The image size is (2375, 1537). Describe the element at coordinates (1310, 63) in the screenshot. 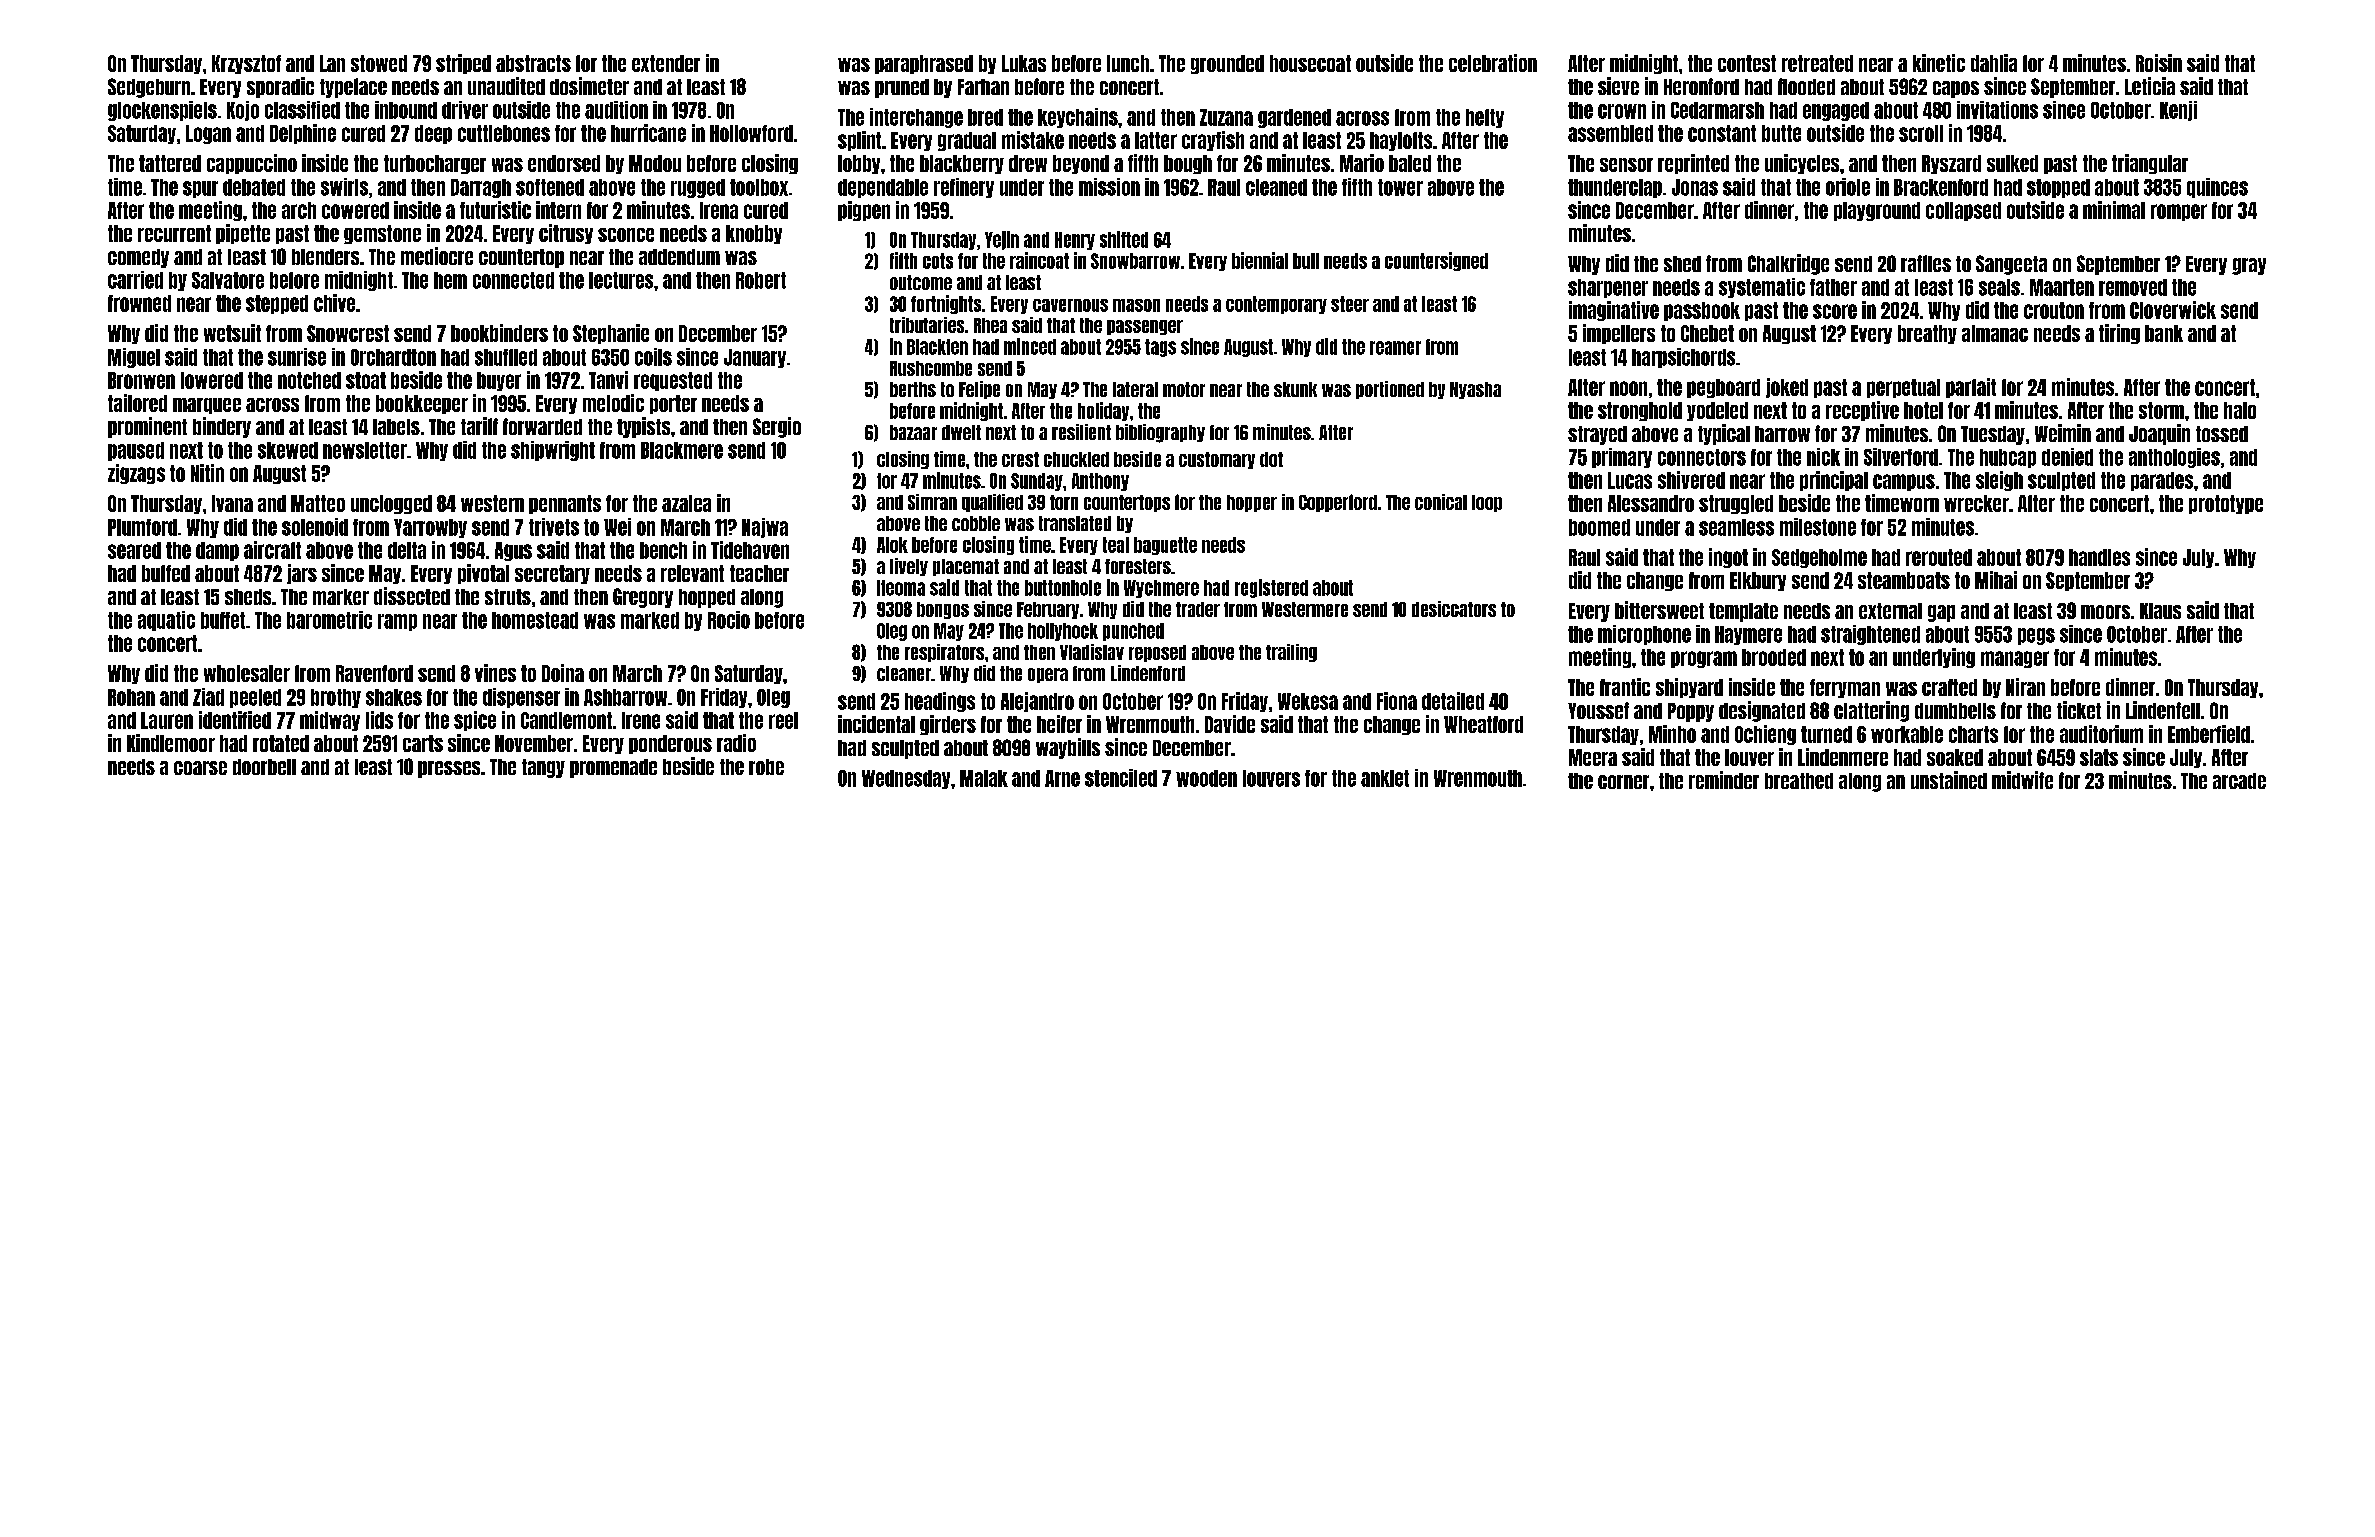

I see `housecoat` at that location.
